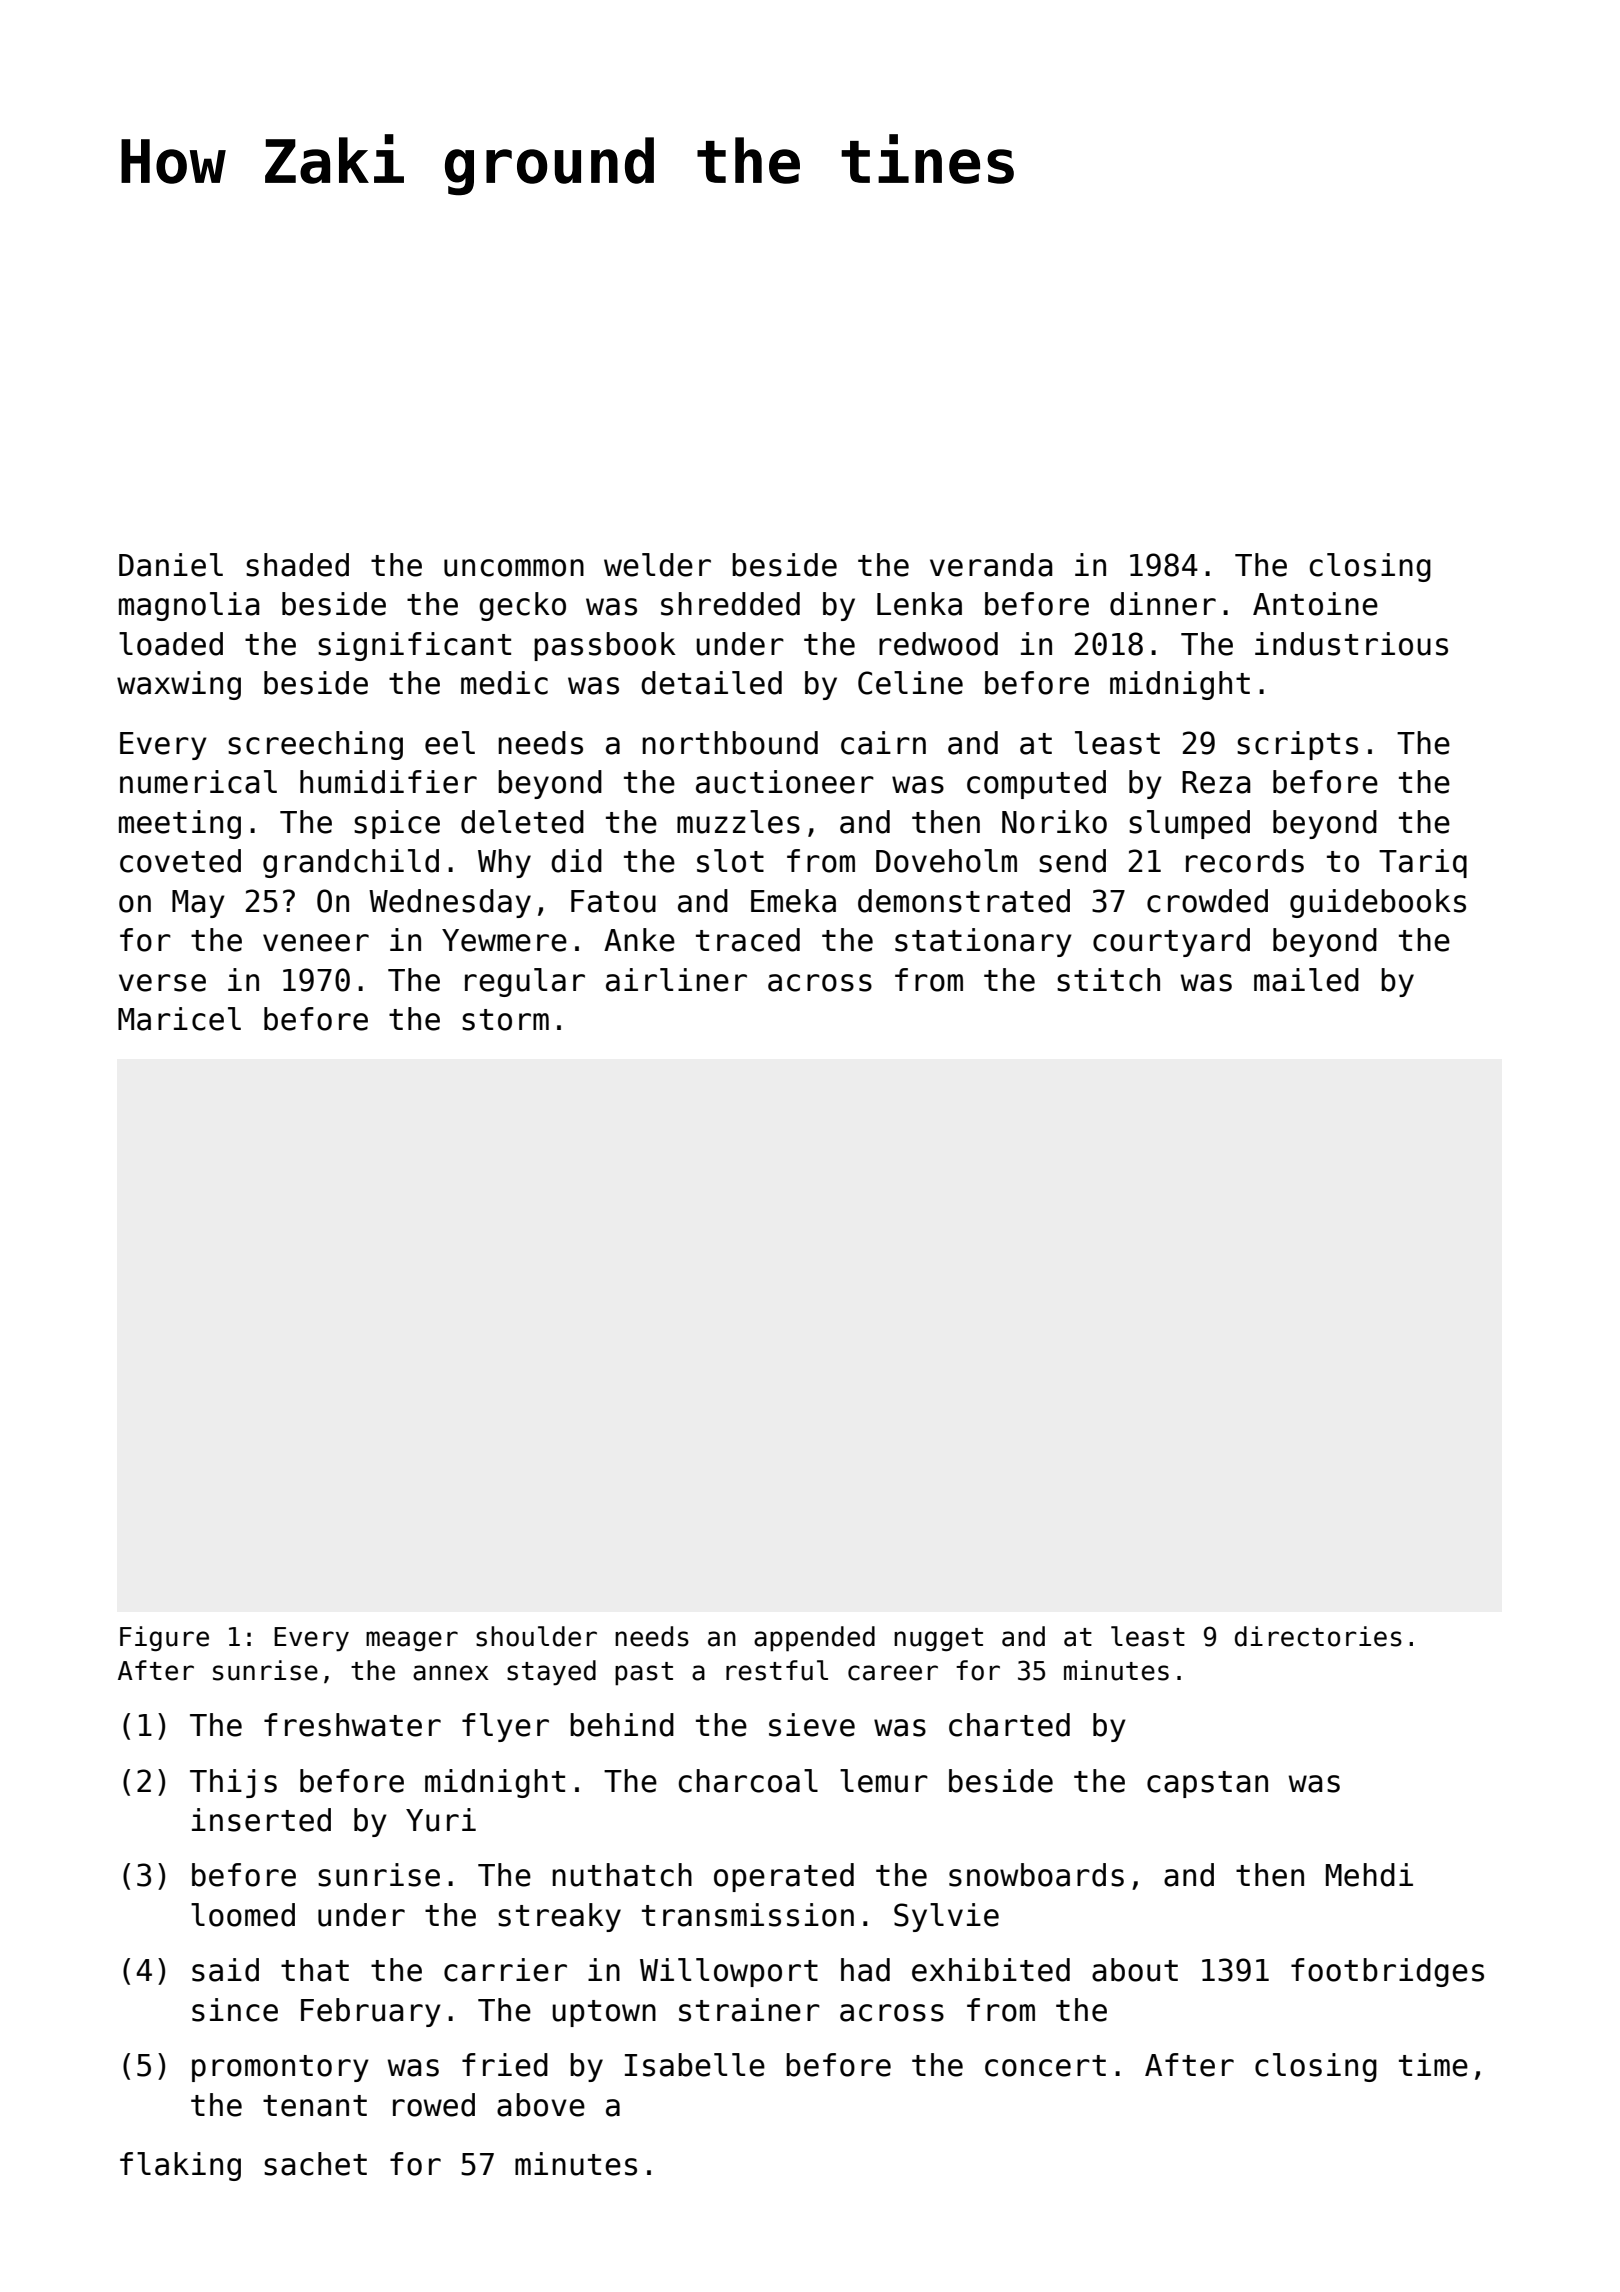  What do you see at coordinates (983, 942) in the page?
I see `stationary` at bounding box center [983, 942].
